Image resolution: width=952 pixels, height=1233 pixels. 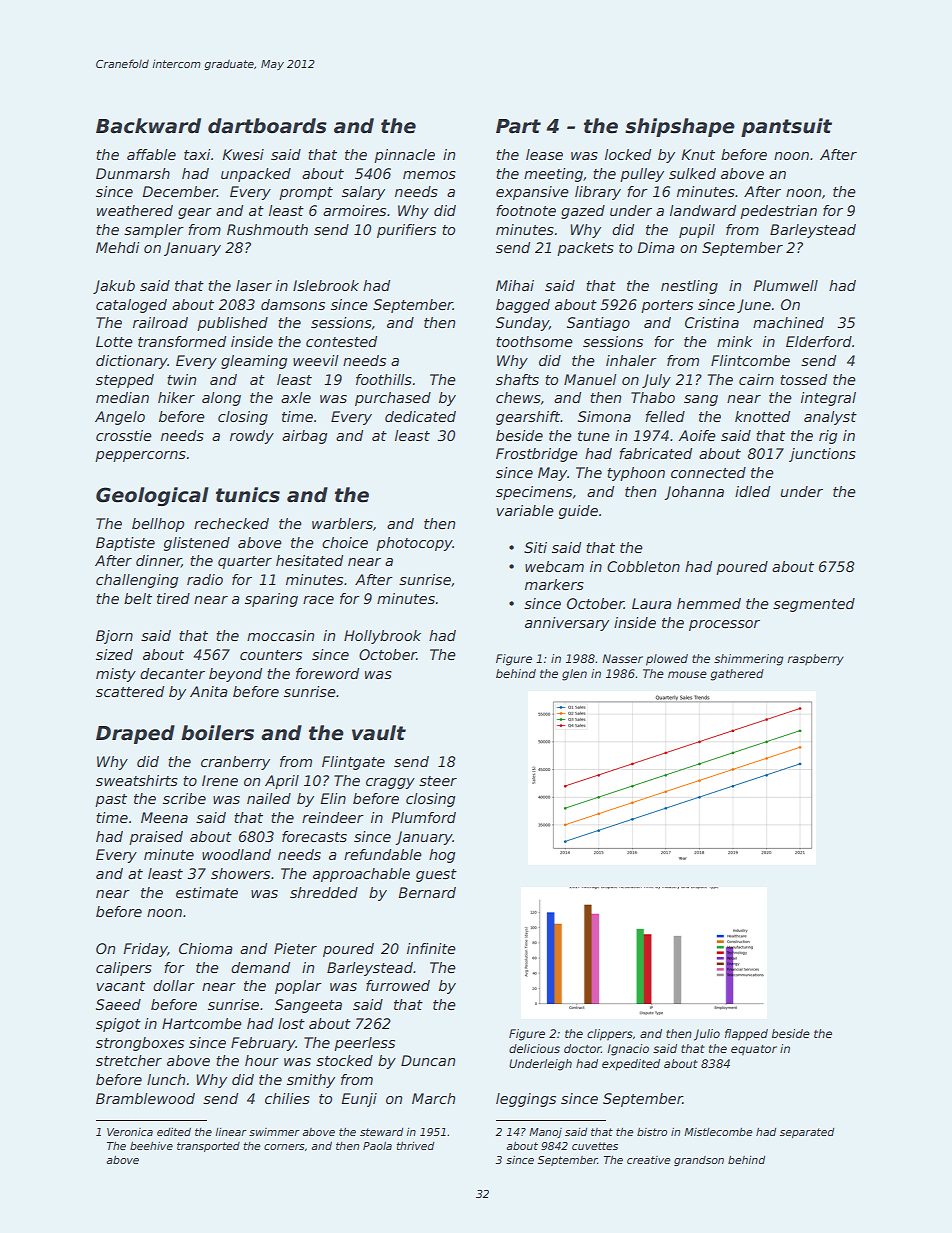 I want to click on webcam, so click(x=554, y=566).
